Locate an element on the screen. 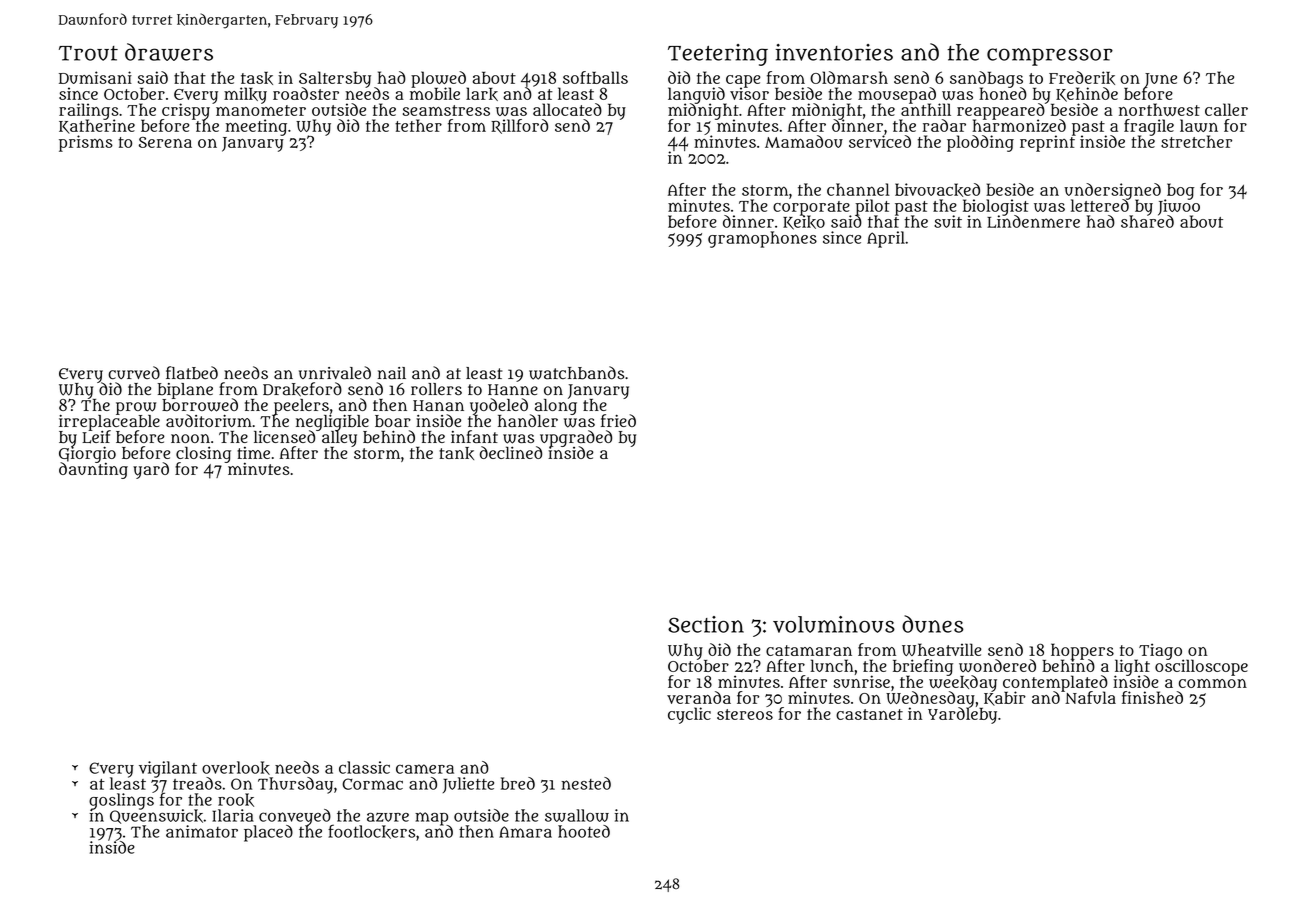 The width and height of the screenshot is (1308, 924). railings is located at coordinates (89, 111).
